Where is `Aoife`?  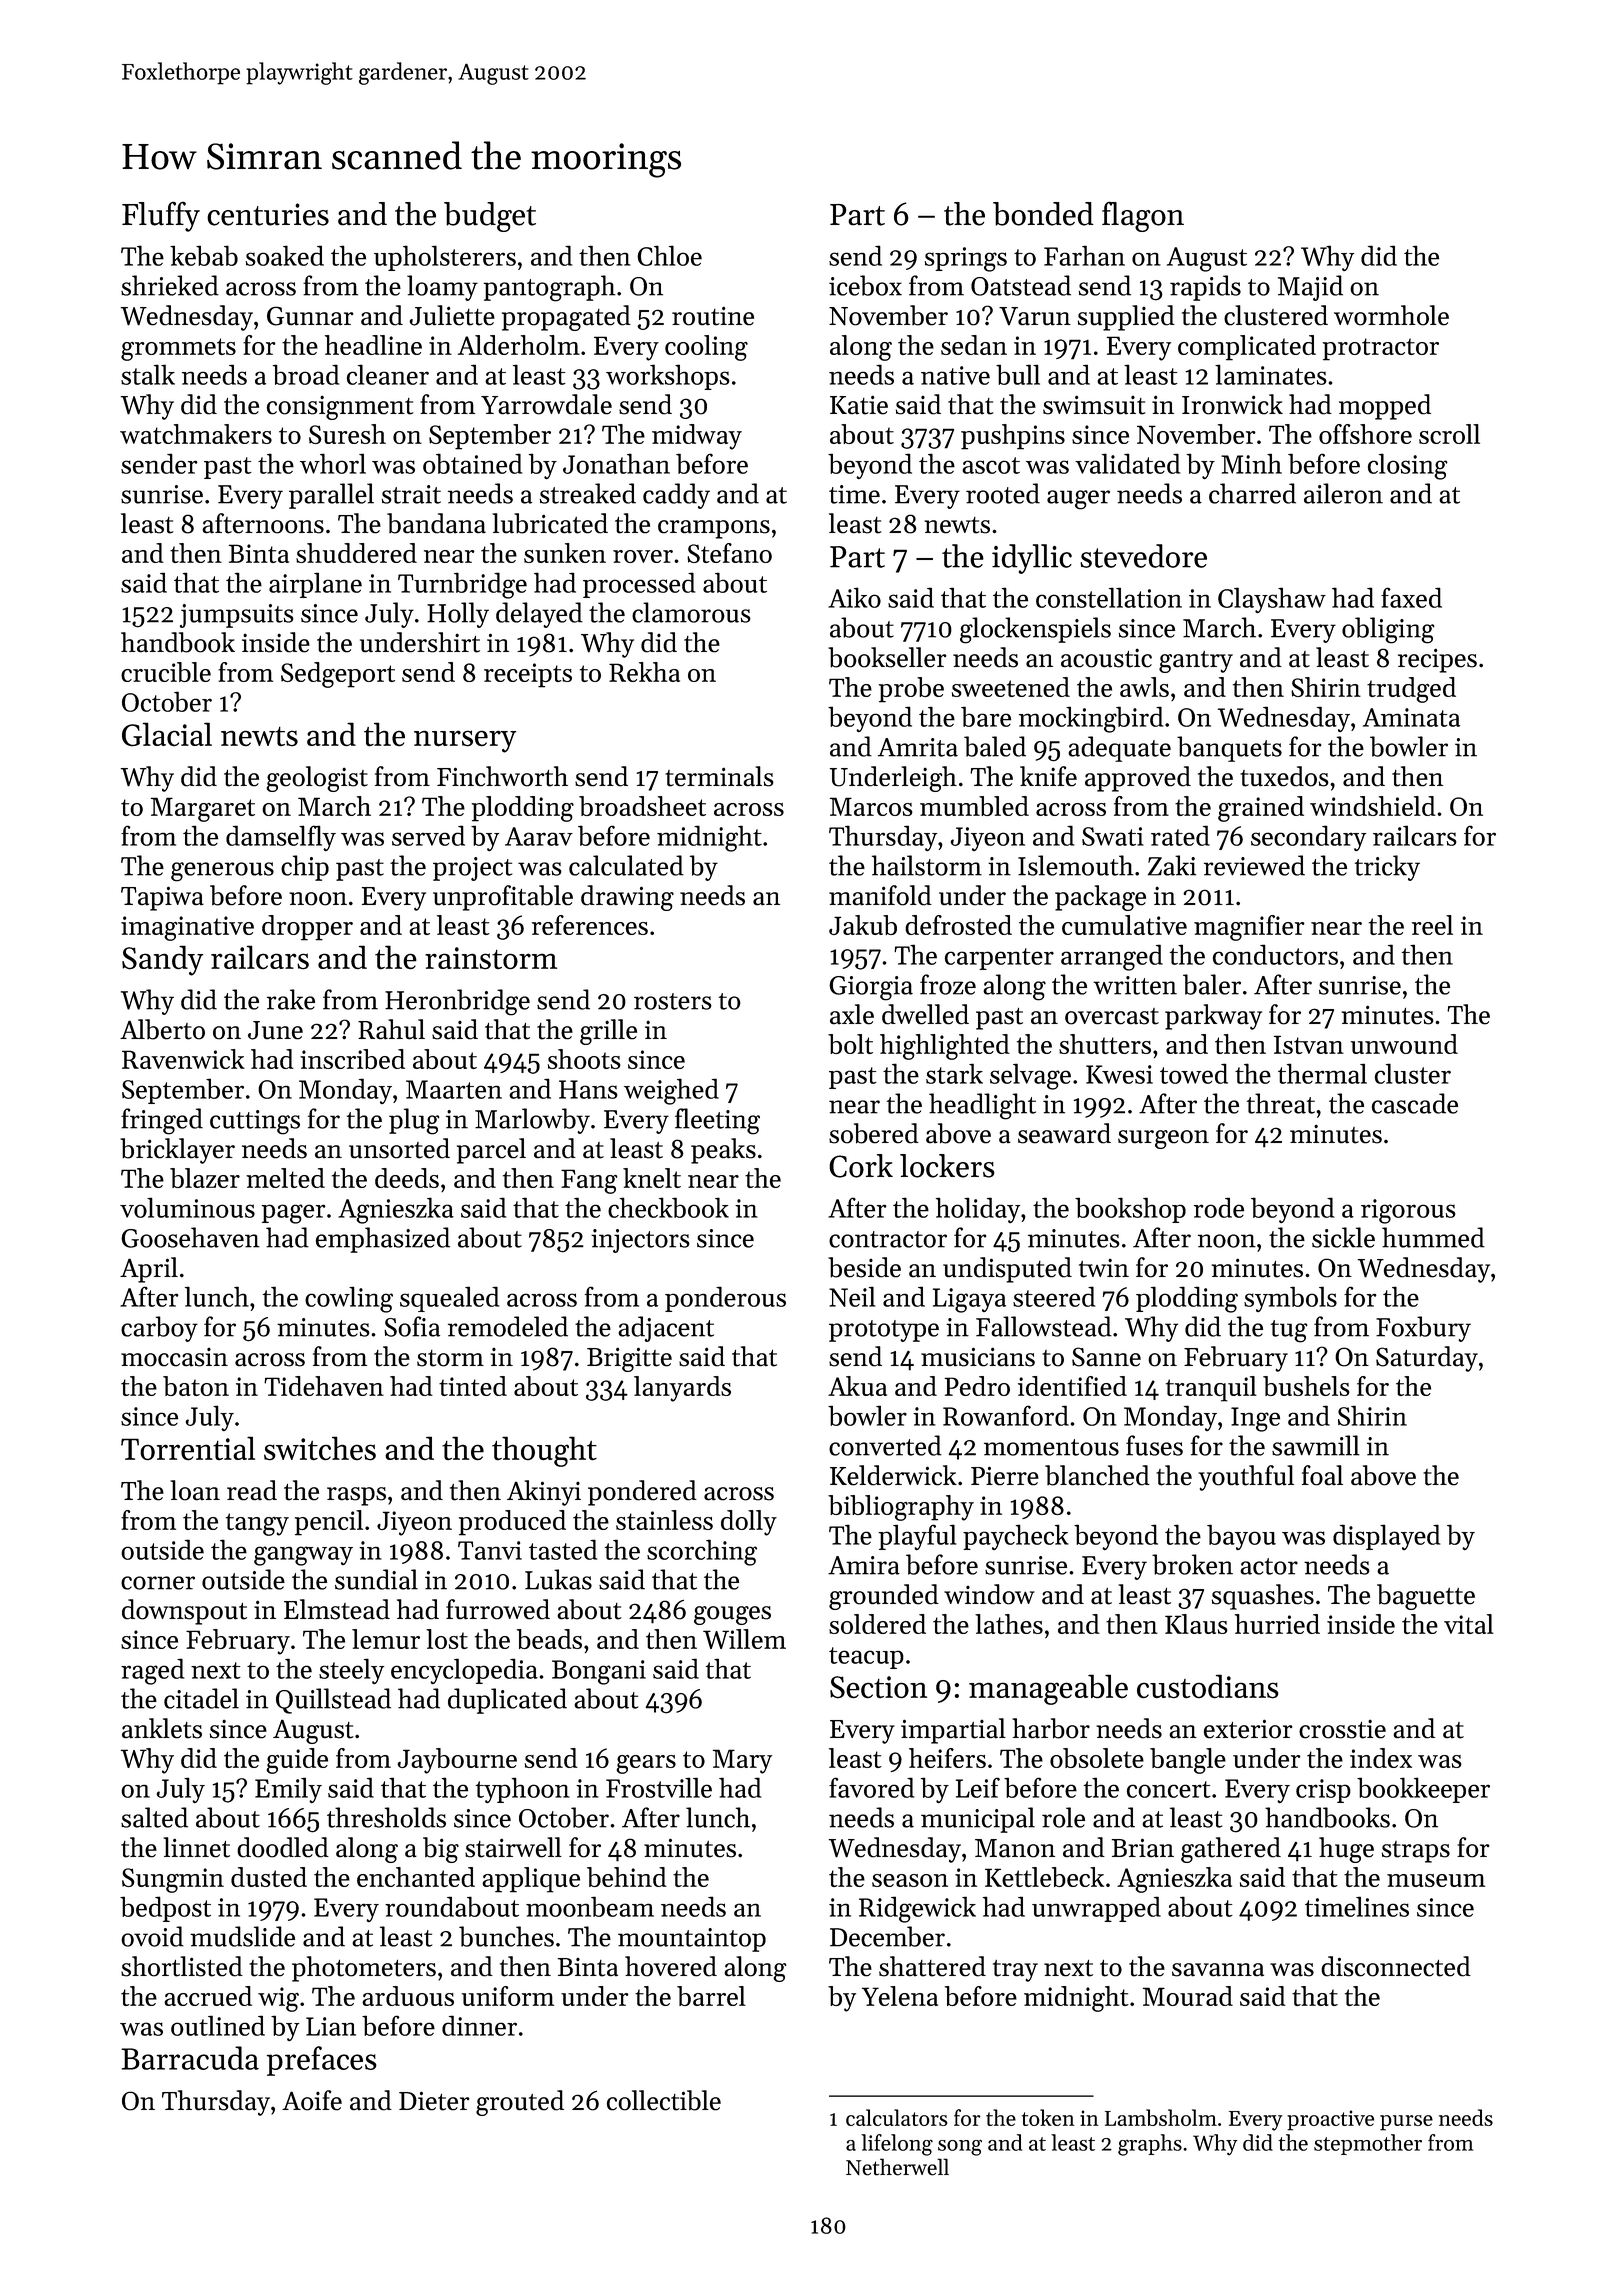
Aoife is located at coordinates (312, 2100).
